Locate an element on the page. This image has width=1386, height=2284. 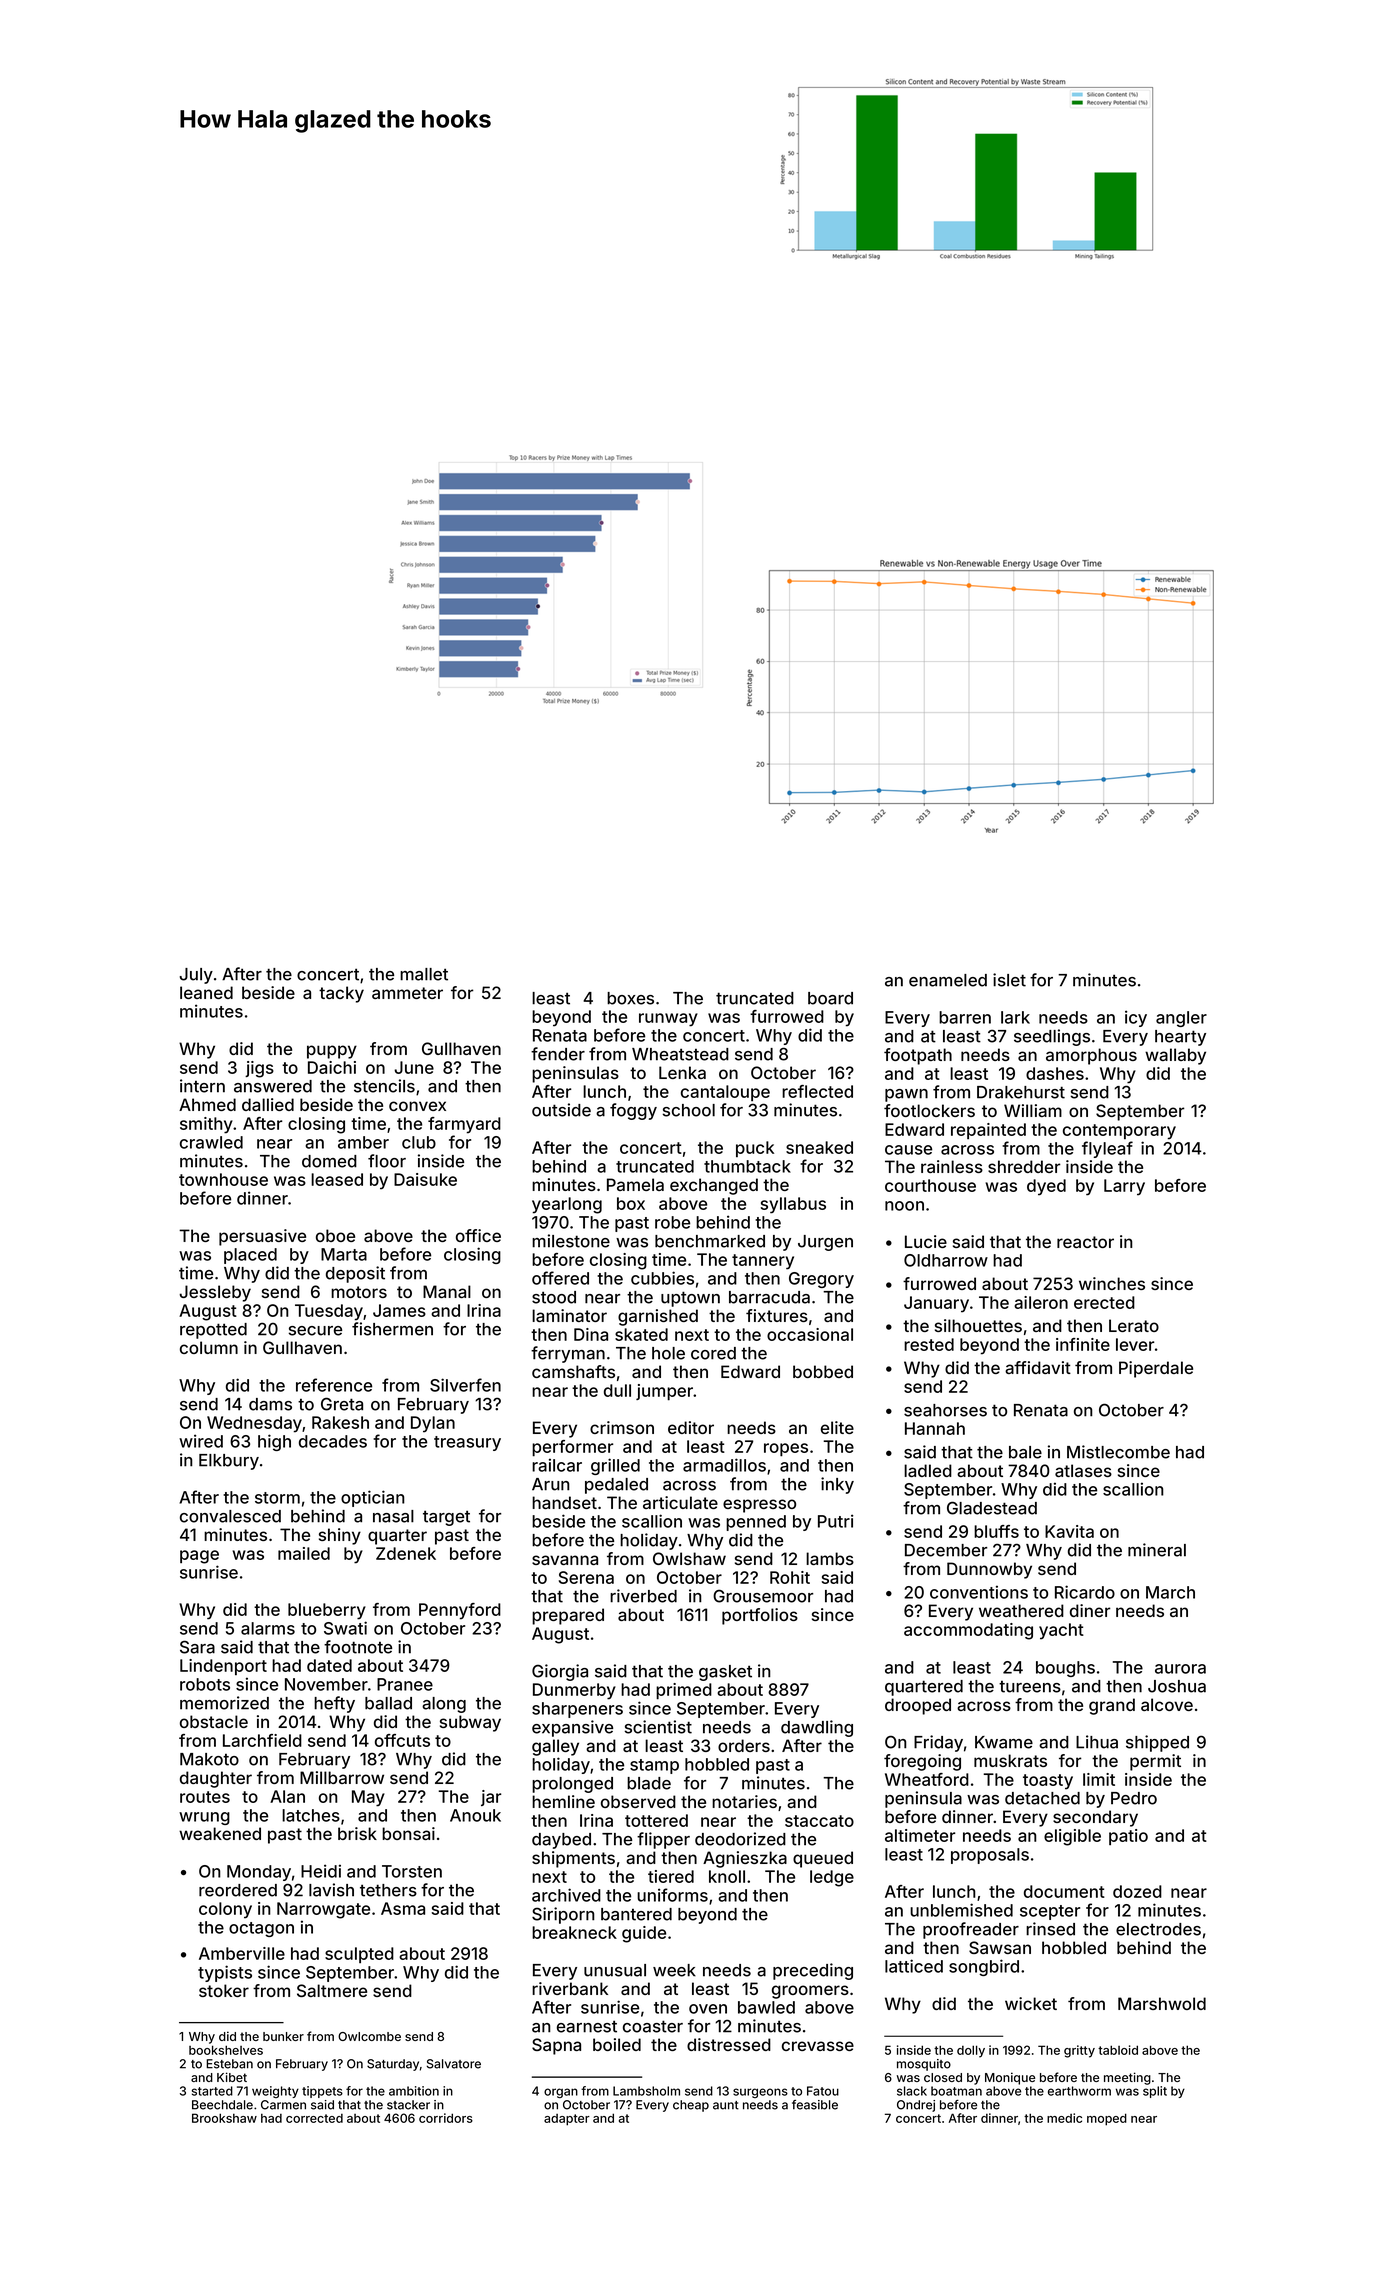
mallet is located at coordinates (424, 974).
